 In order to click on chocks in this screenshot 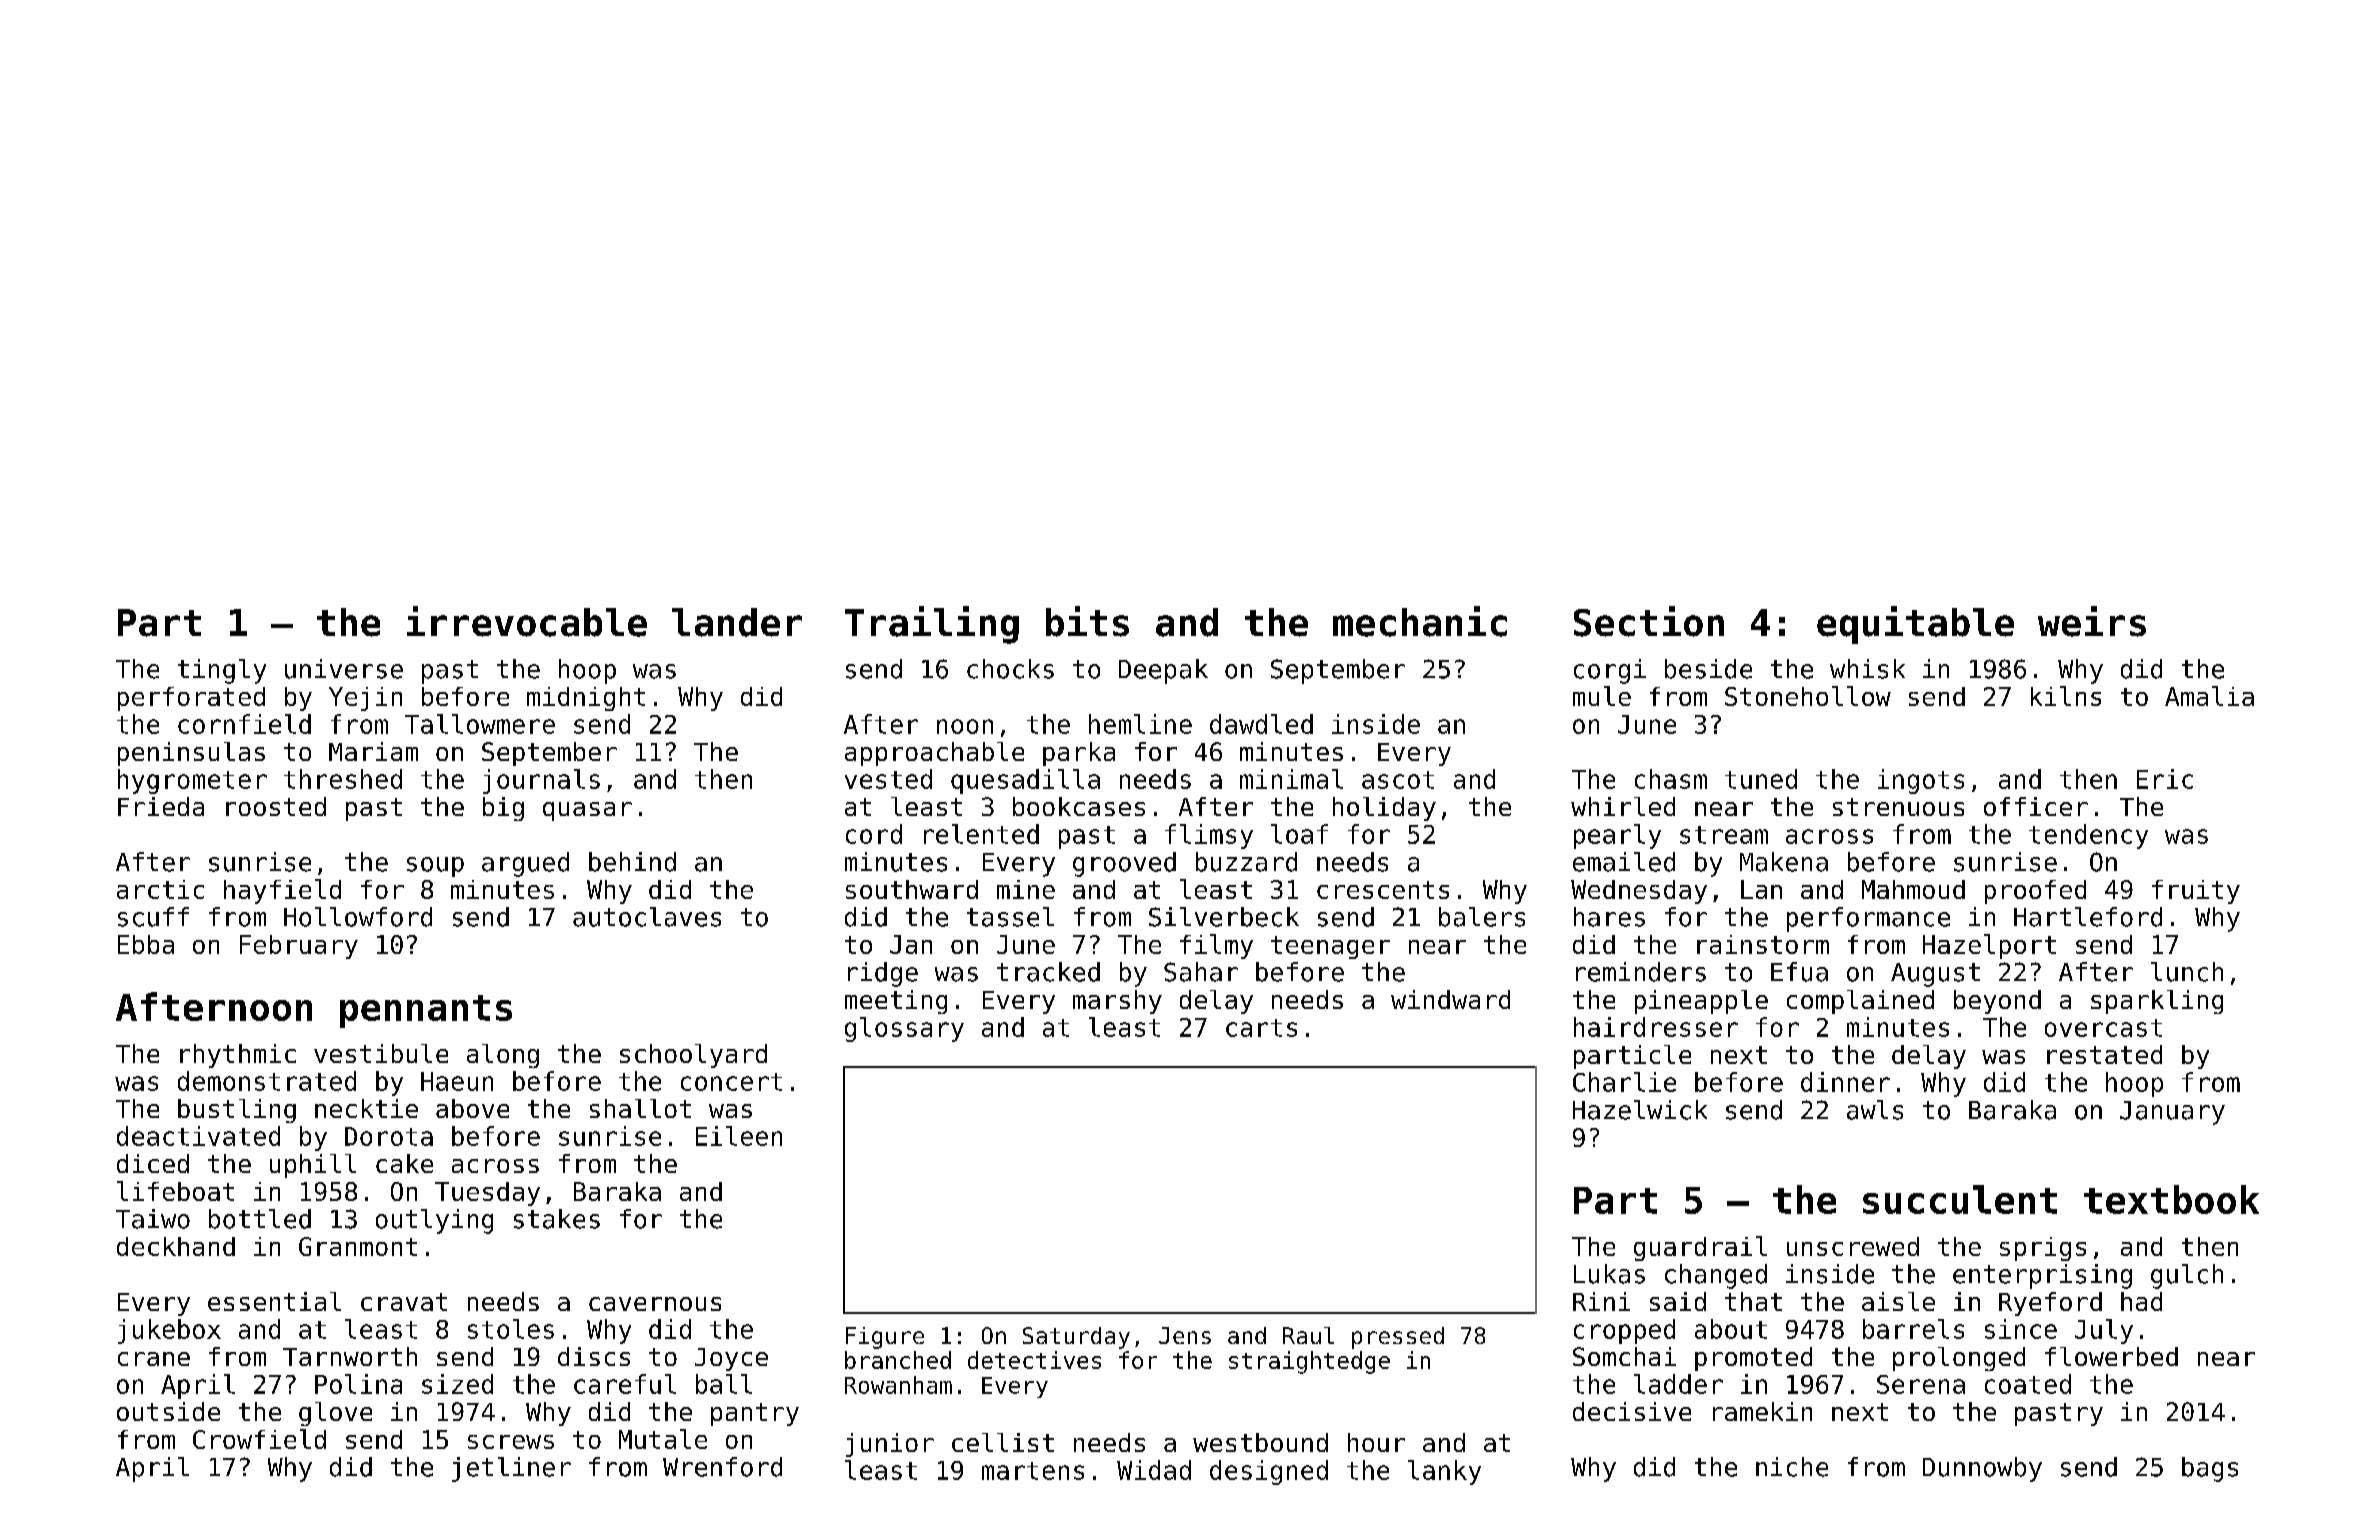, I will do `click(1010, 669)`.
